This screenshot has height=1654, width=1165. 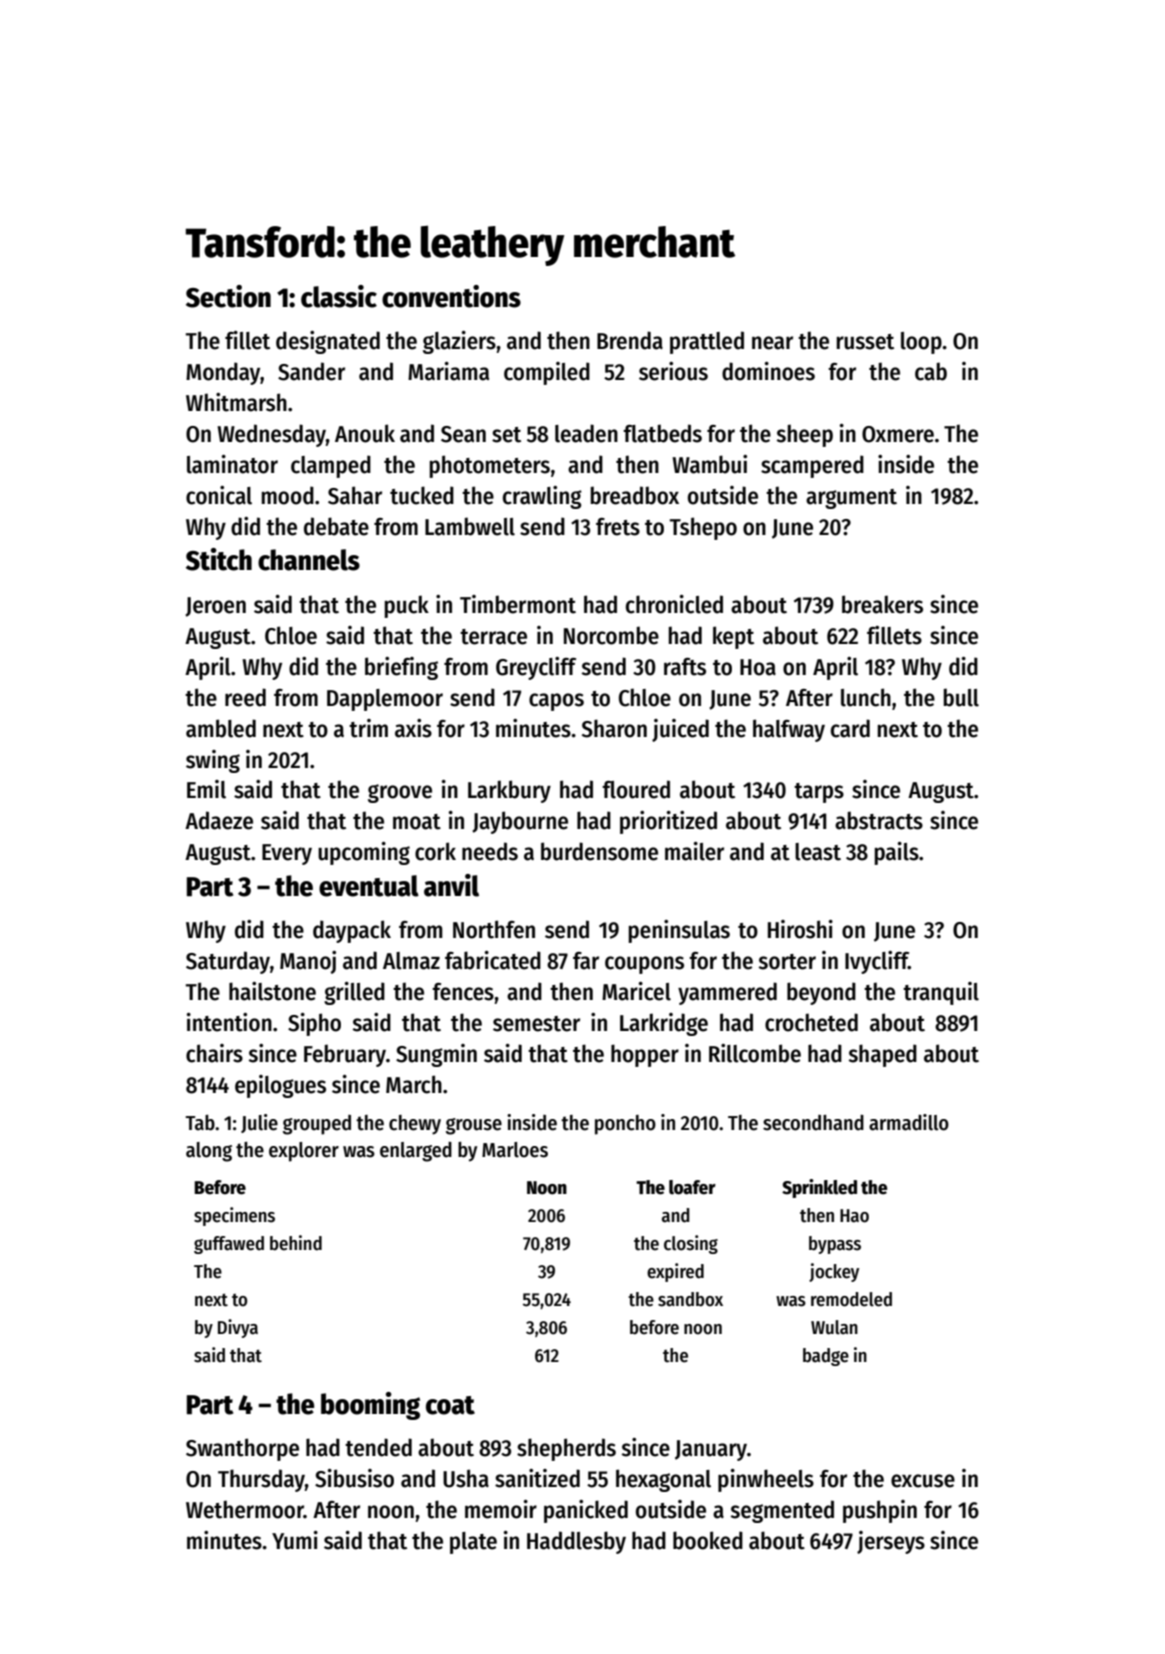 I want to click on Swanthorpe, so click(x=242, y=1449).
